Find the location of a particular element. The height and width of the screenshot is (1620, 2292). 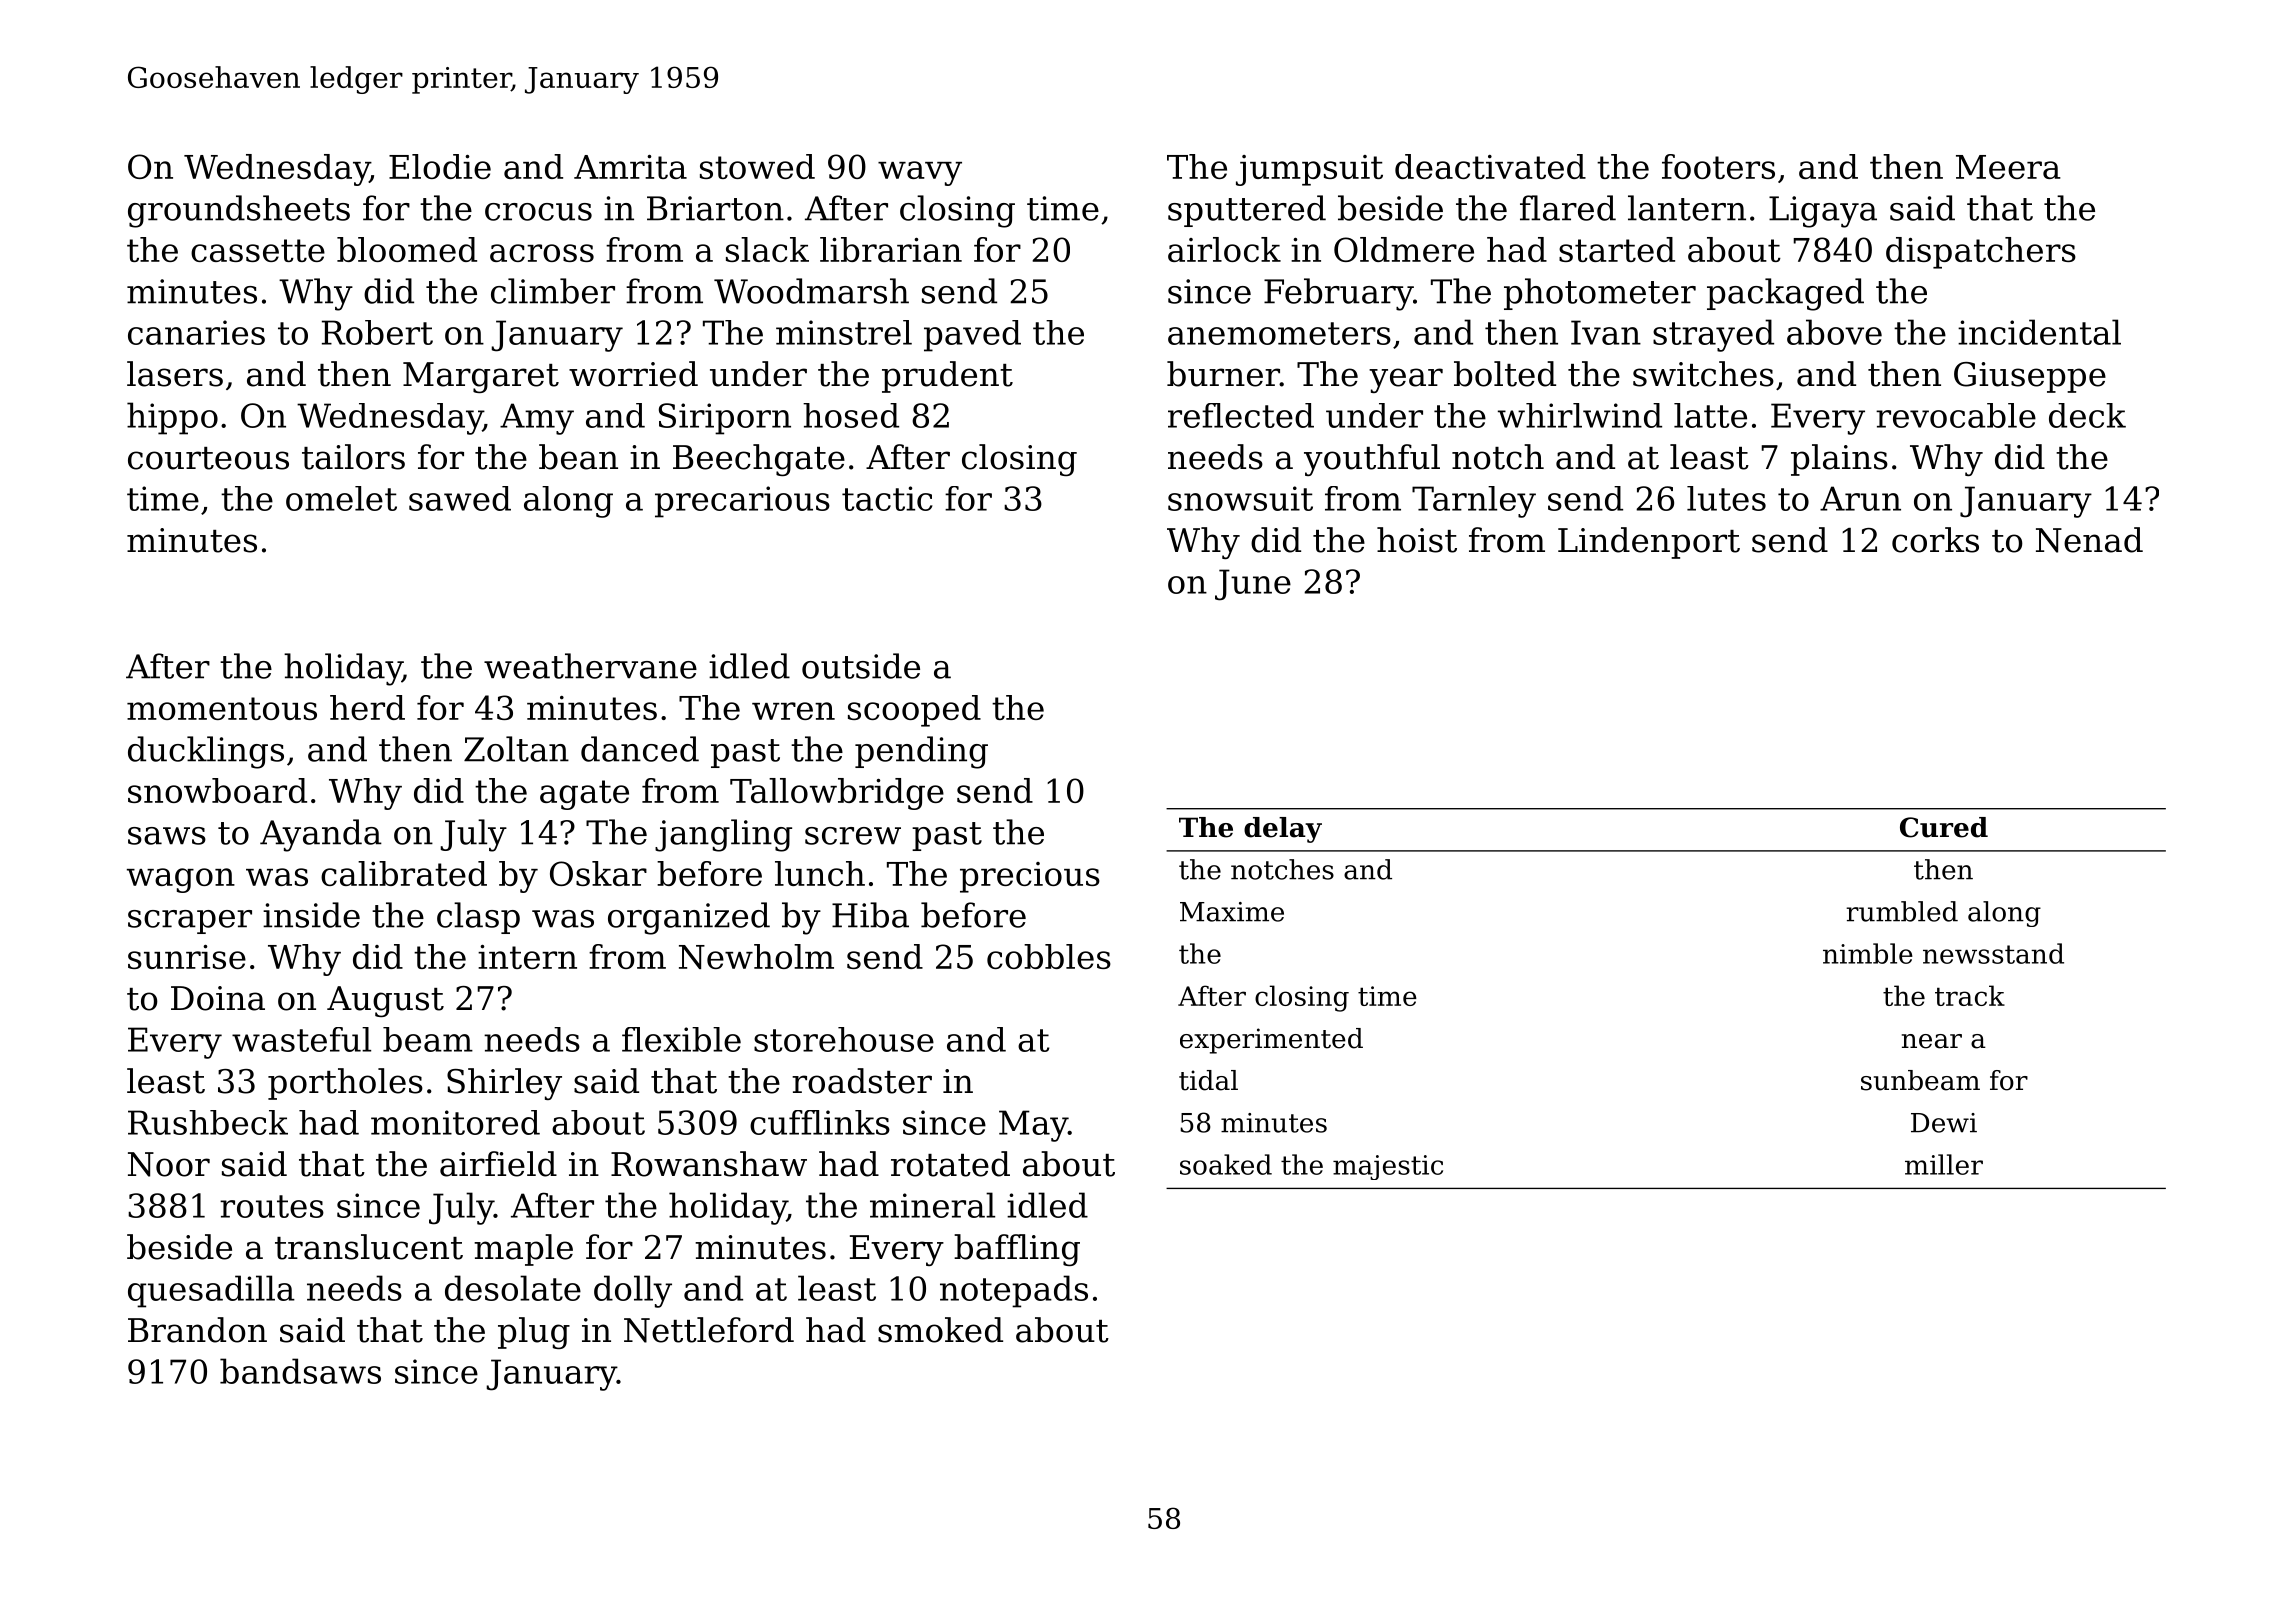

smoked is located at coordinates (940, 1330).
